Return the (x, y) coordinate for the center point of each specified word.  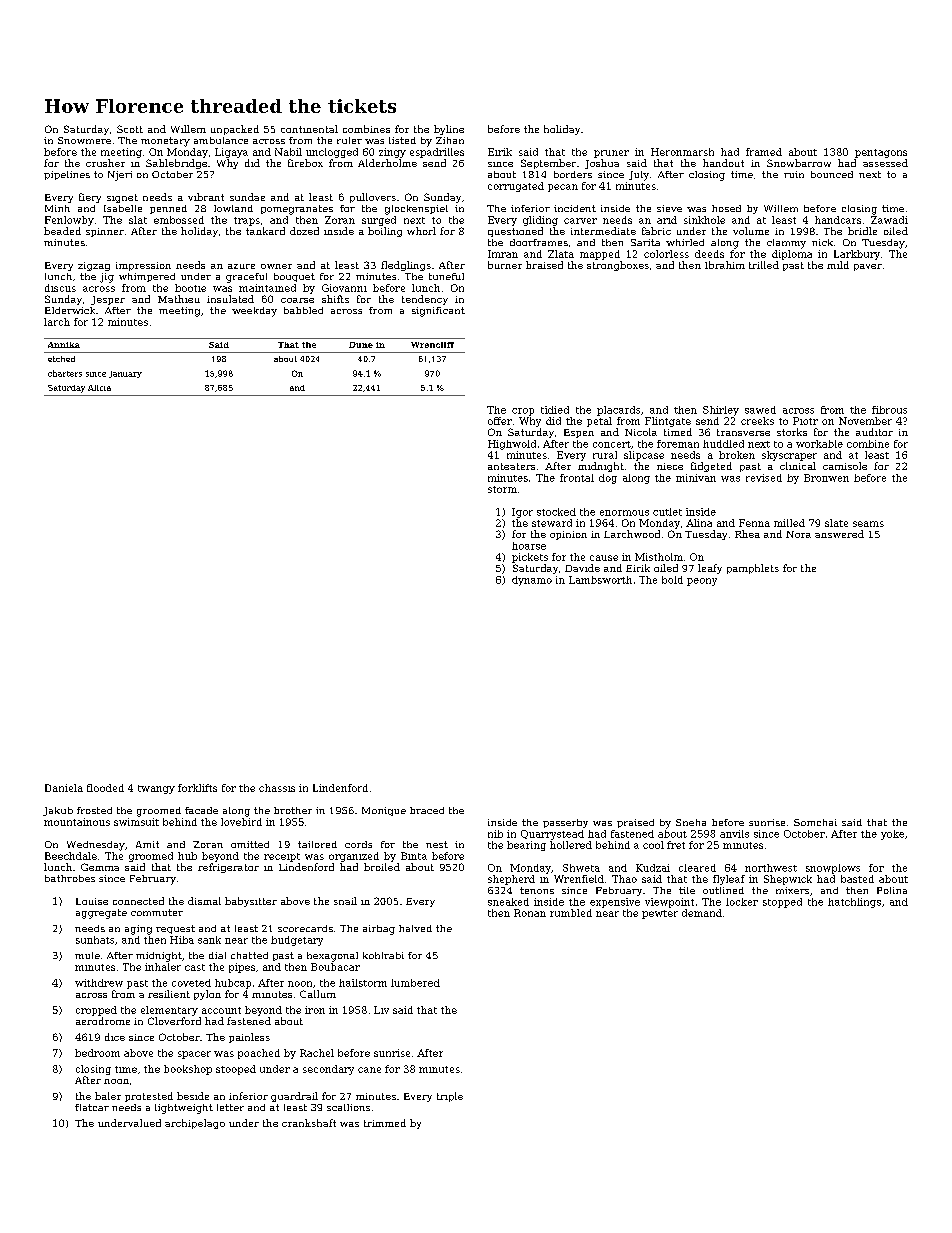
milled (789, 523)
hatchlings (854, 903)
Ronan (530, 913)
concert (612, 444)
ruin (794, 174)
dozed (304, 231)
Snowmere (84, 140)
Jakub (58, 811)
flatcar (92, 1107)
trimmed (385, 1123)
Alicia (99, 388)
